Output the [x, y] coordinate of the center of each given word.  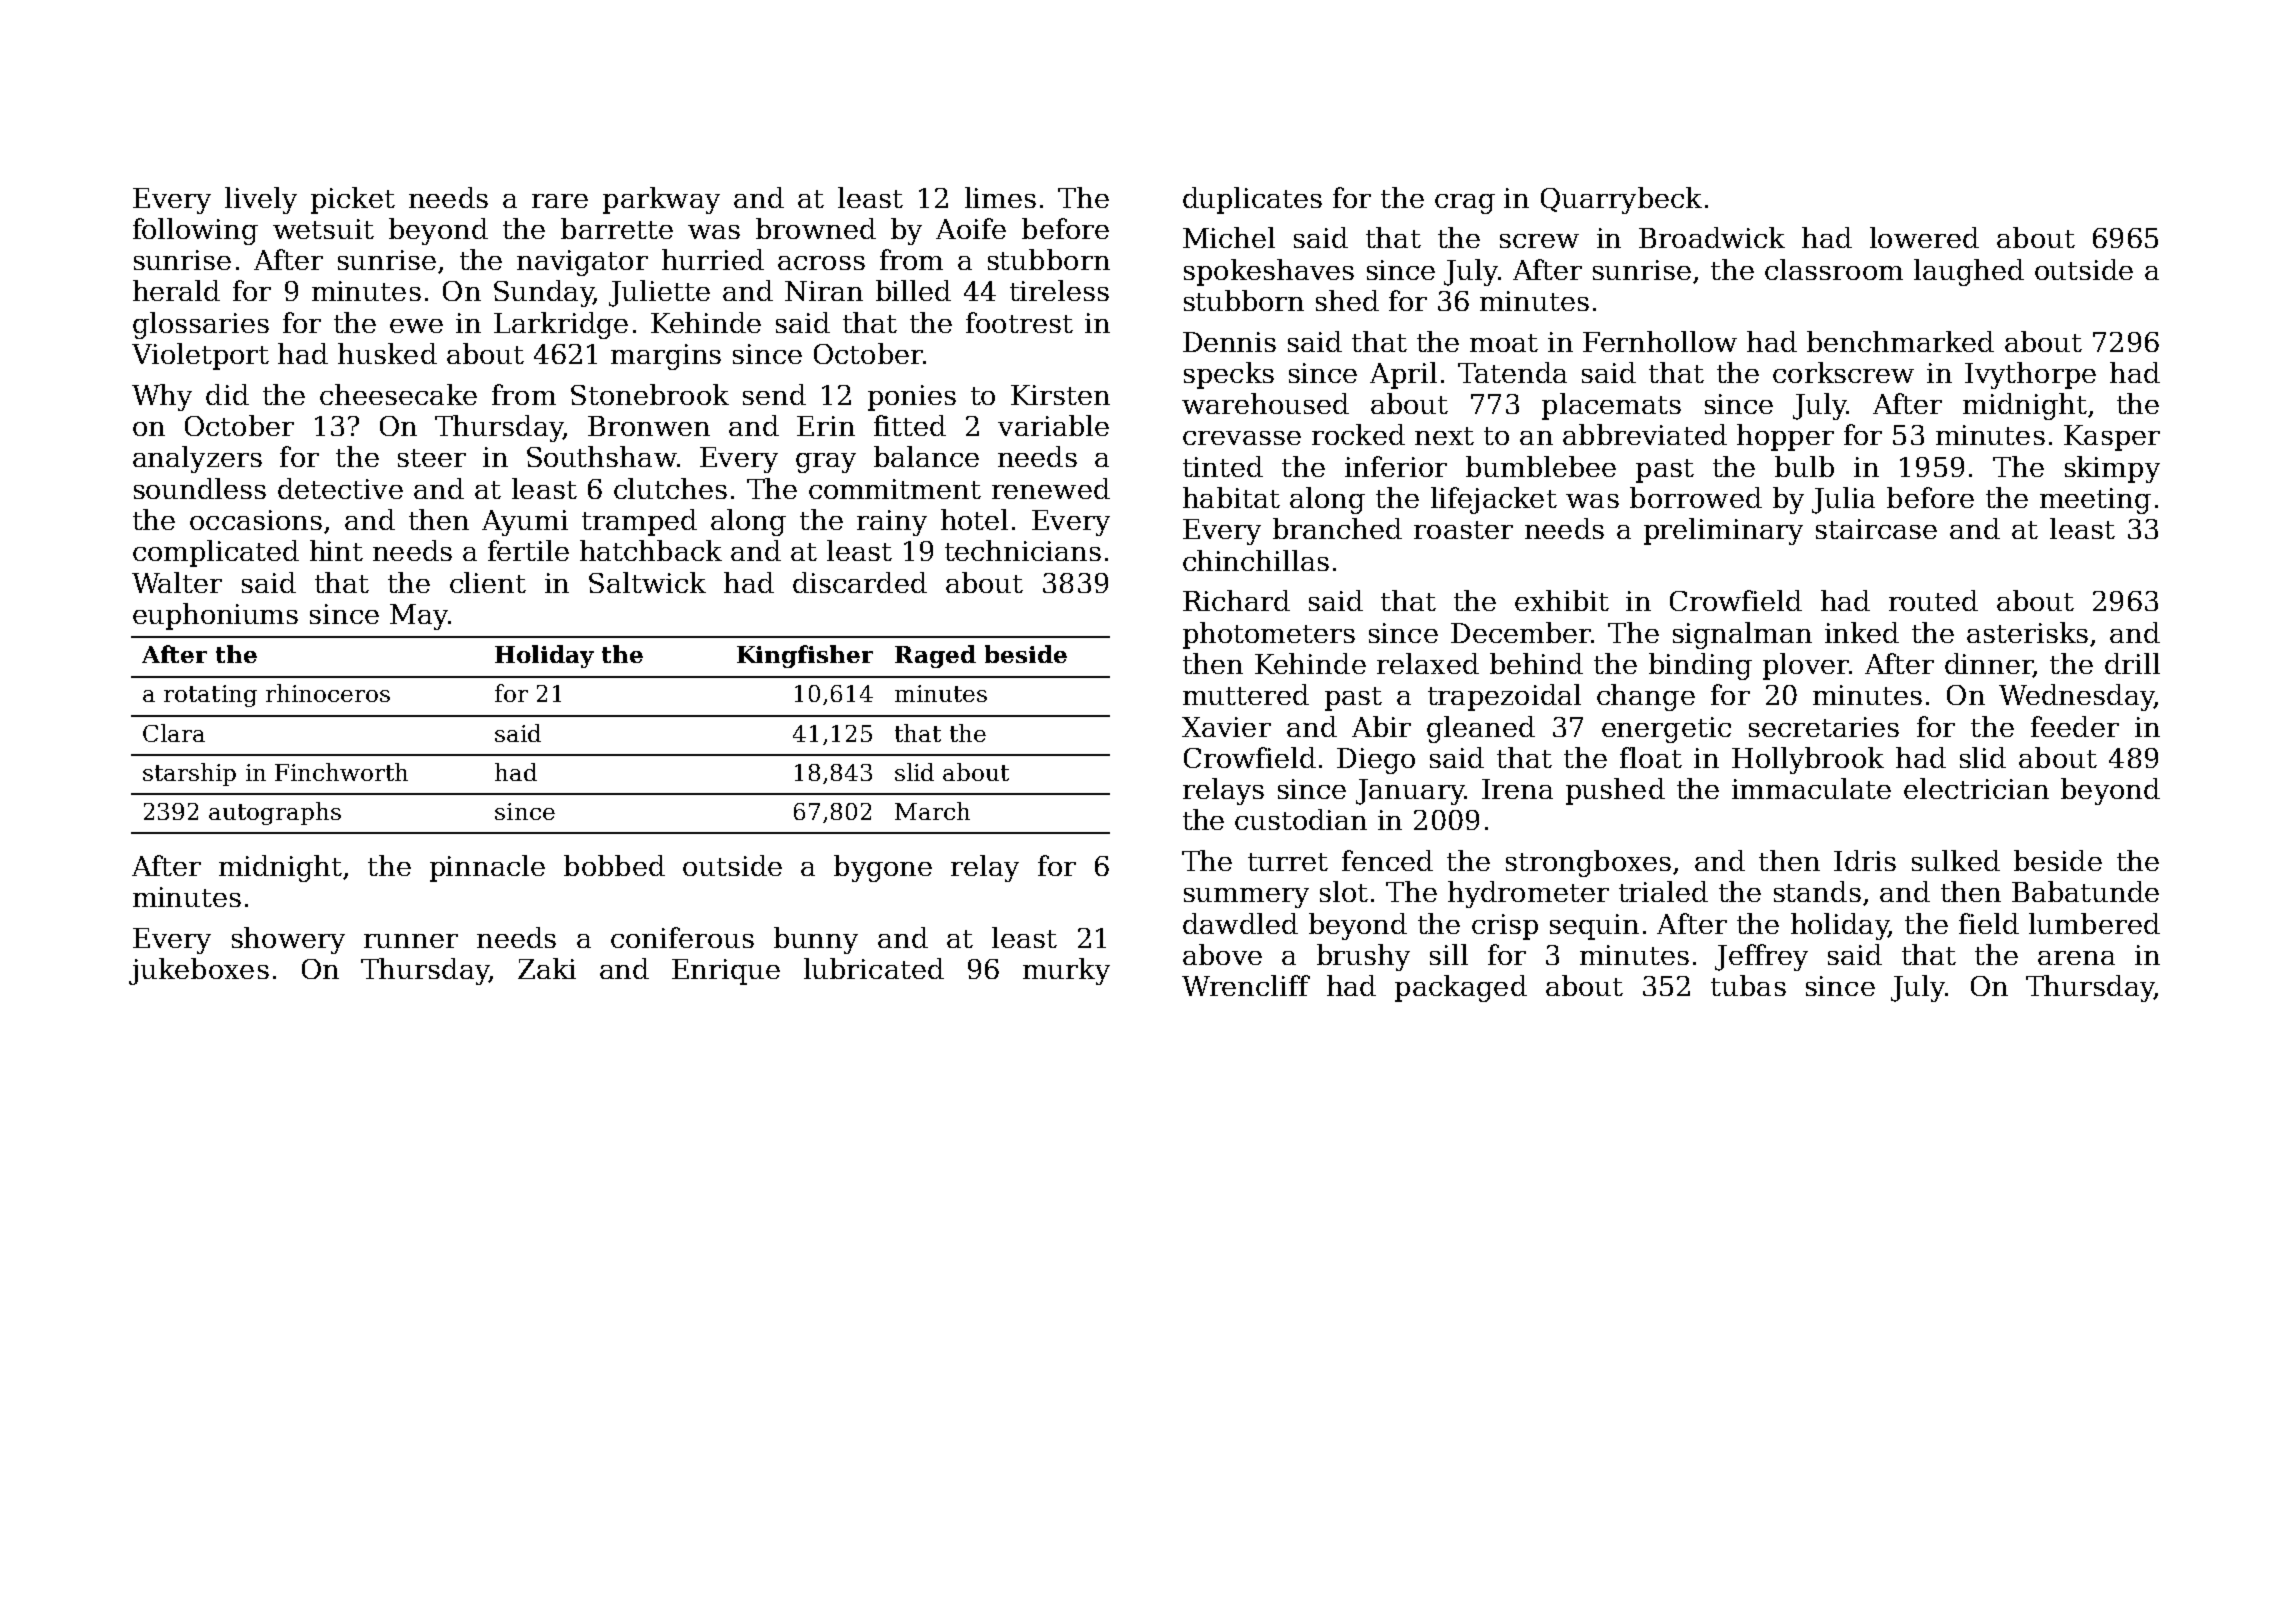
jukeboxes [199, 971]
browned [816, 228]
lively [261, 200]
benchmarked [1900, 341]
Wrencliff [1246, 985]
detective [340, 488]
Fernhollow [1660, 341]
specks [1229, 375]
